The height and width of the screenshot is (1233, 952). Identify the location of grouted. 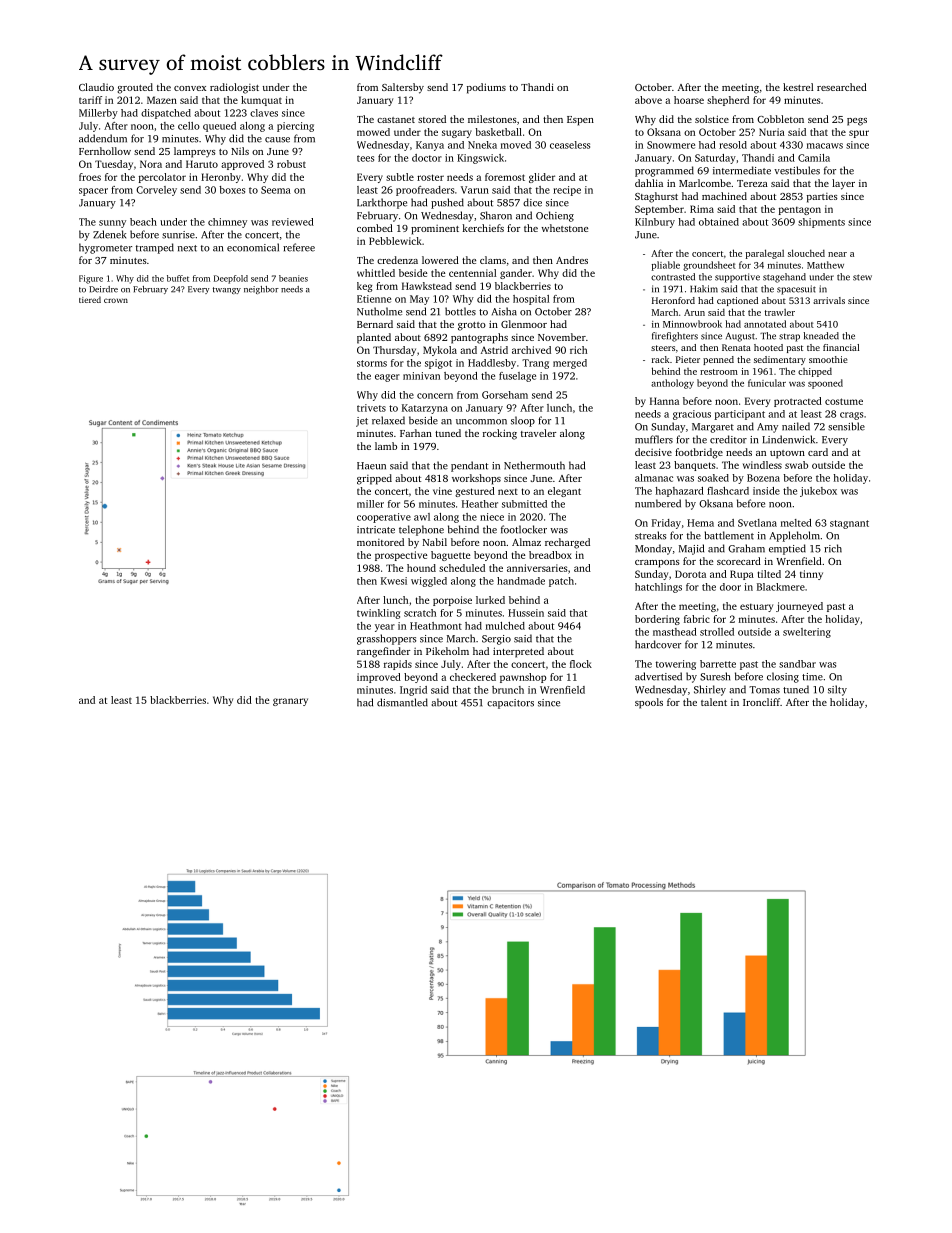
(135, 88).
